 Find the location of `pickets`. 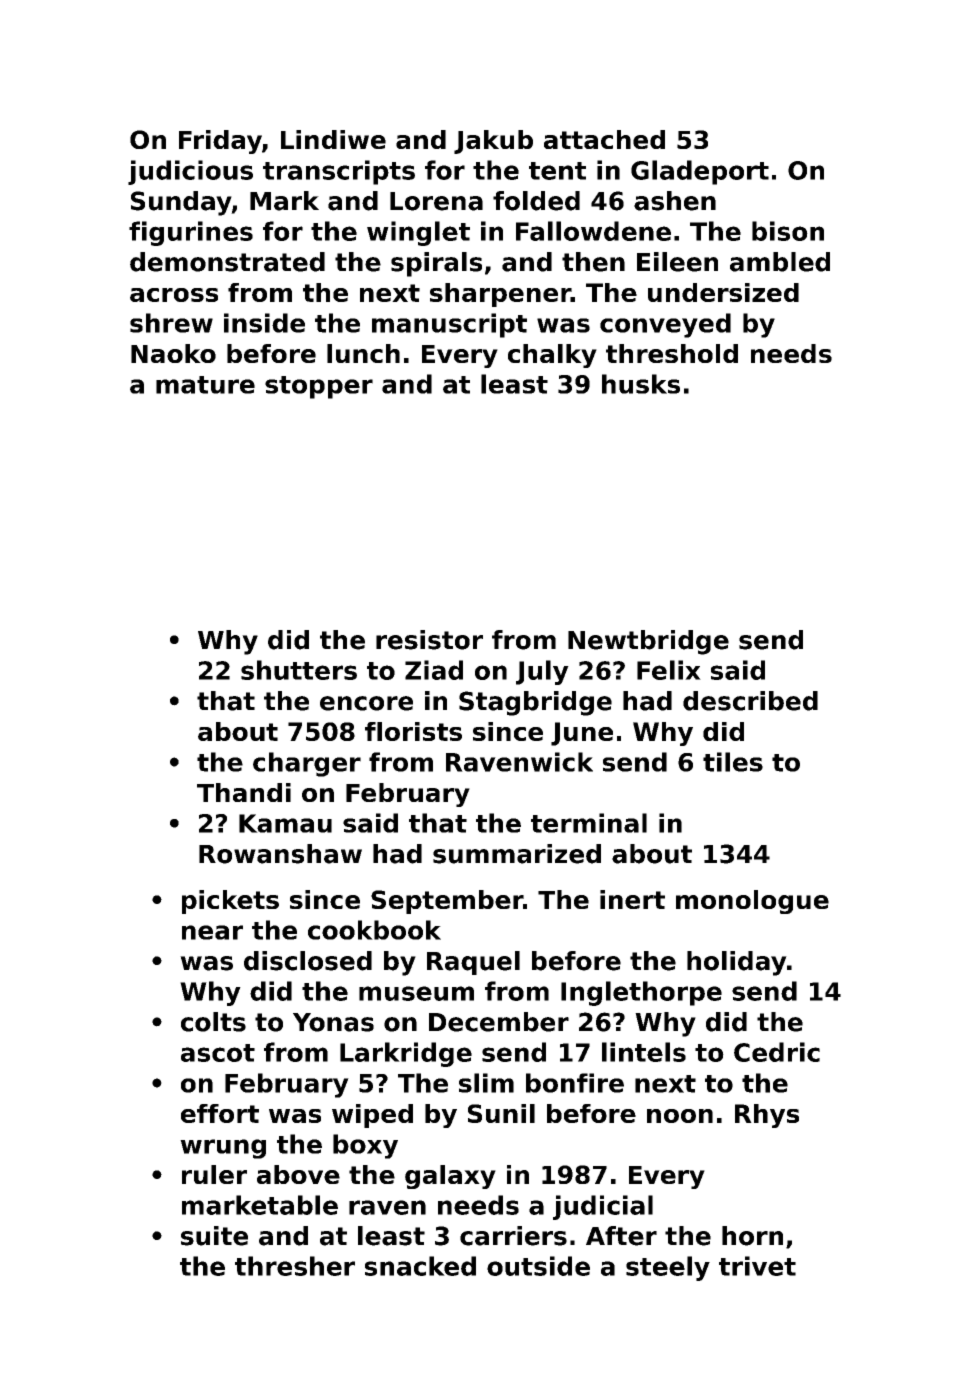

pickets is located at coordinates (230, 902).
